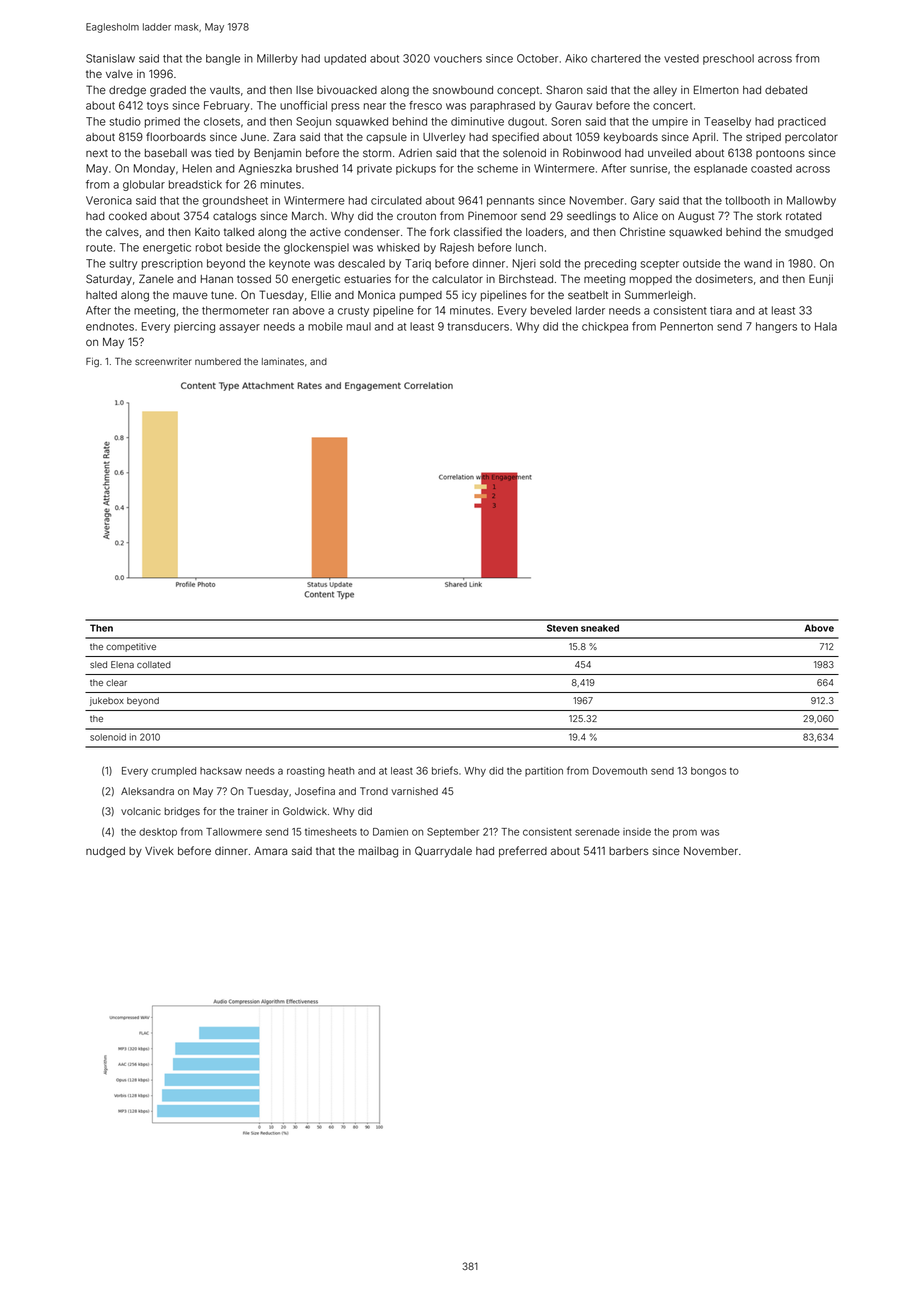 The image size is (924, 1308). Describe the element at coordinates (209, 247) in the image. I see `robot` at that location.
